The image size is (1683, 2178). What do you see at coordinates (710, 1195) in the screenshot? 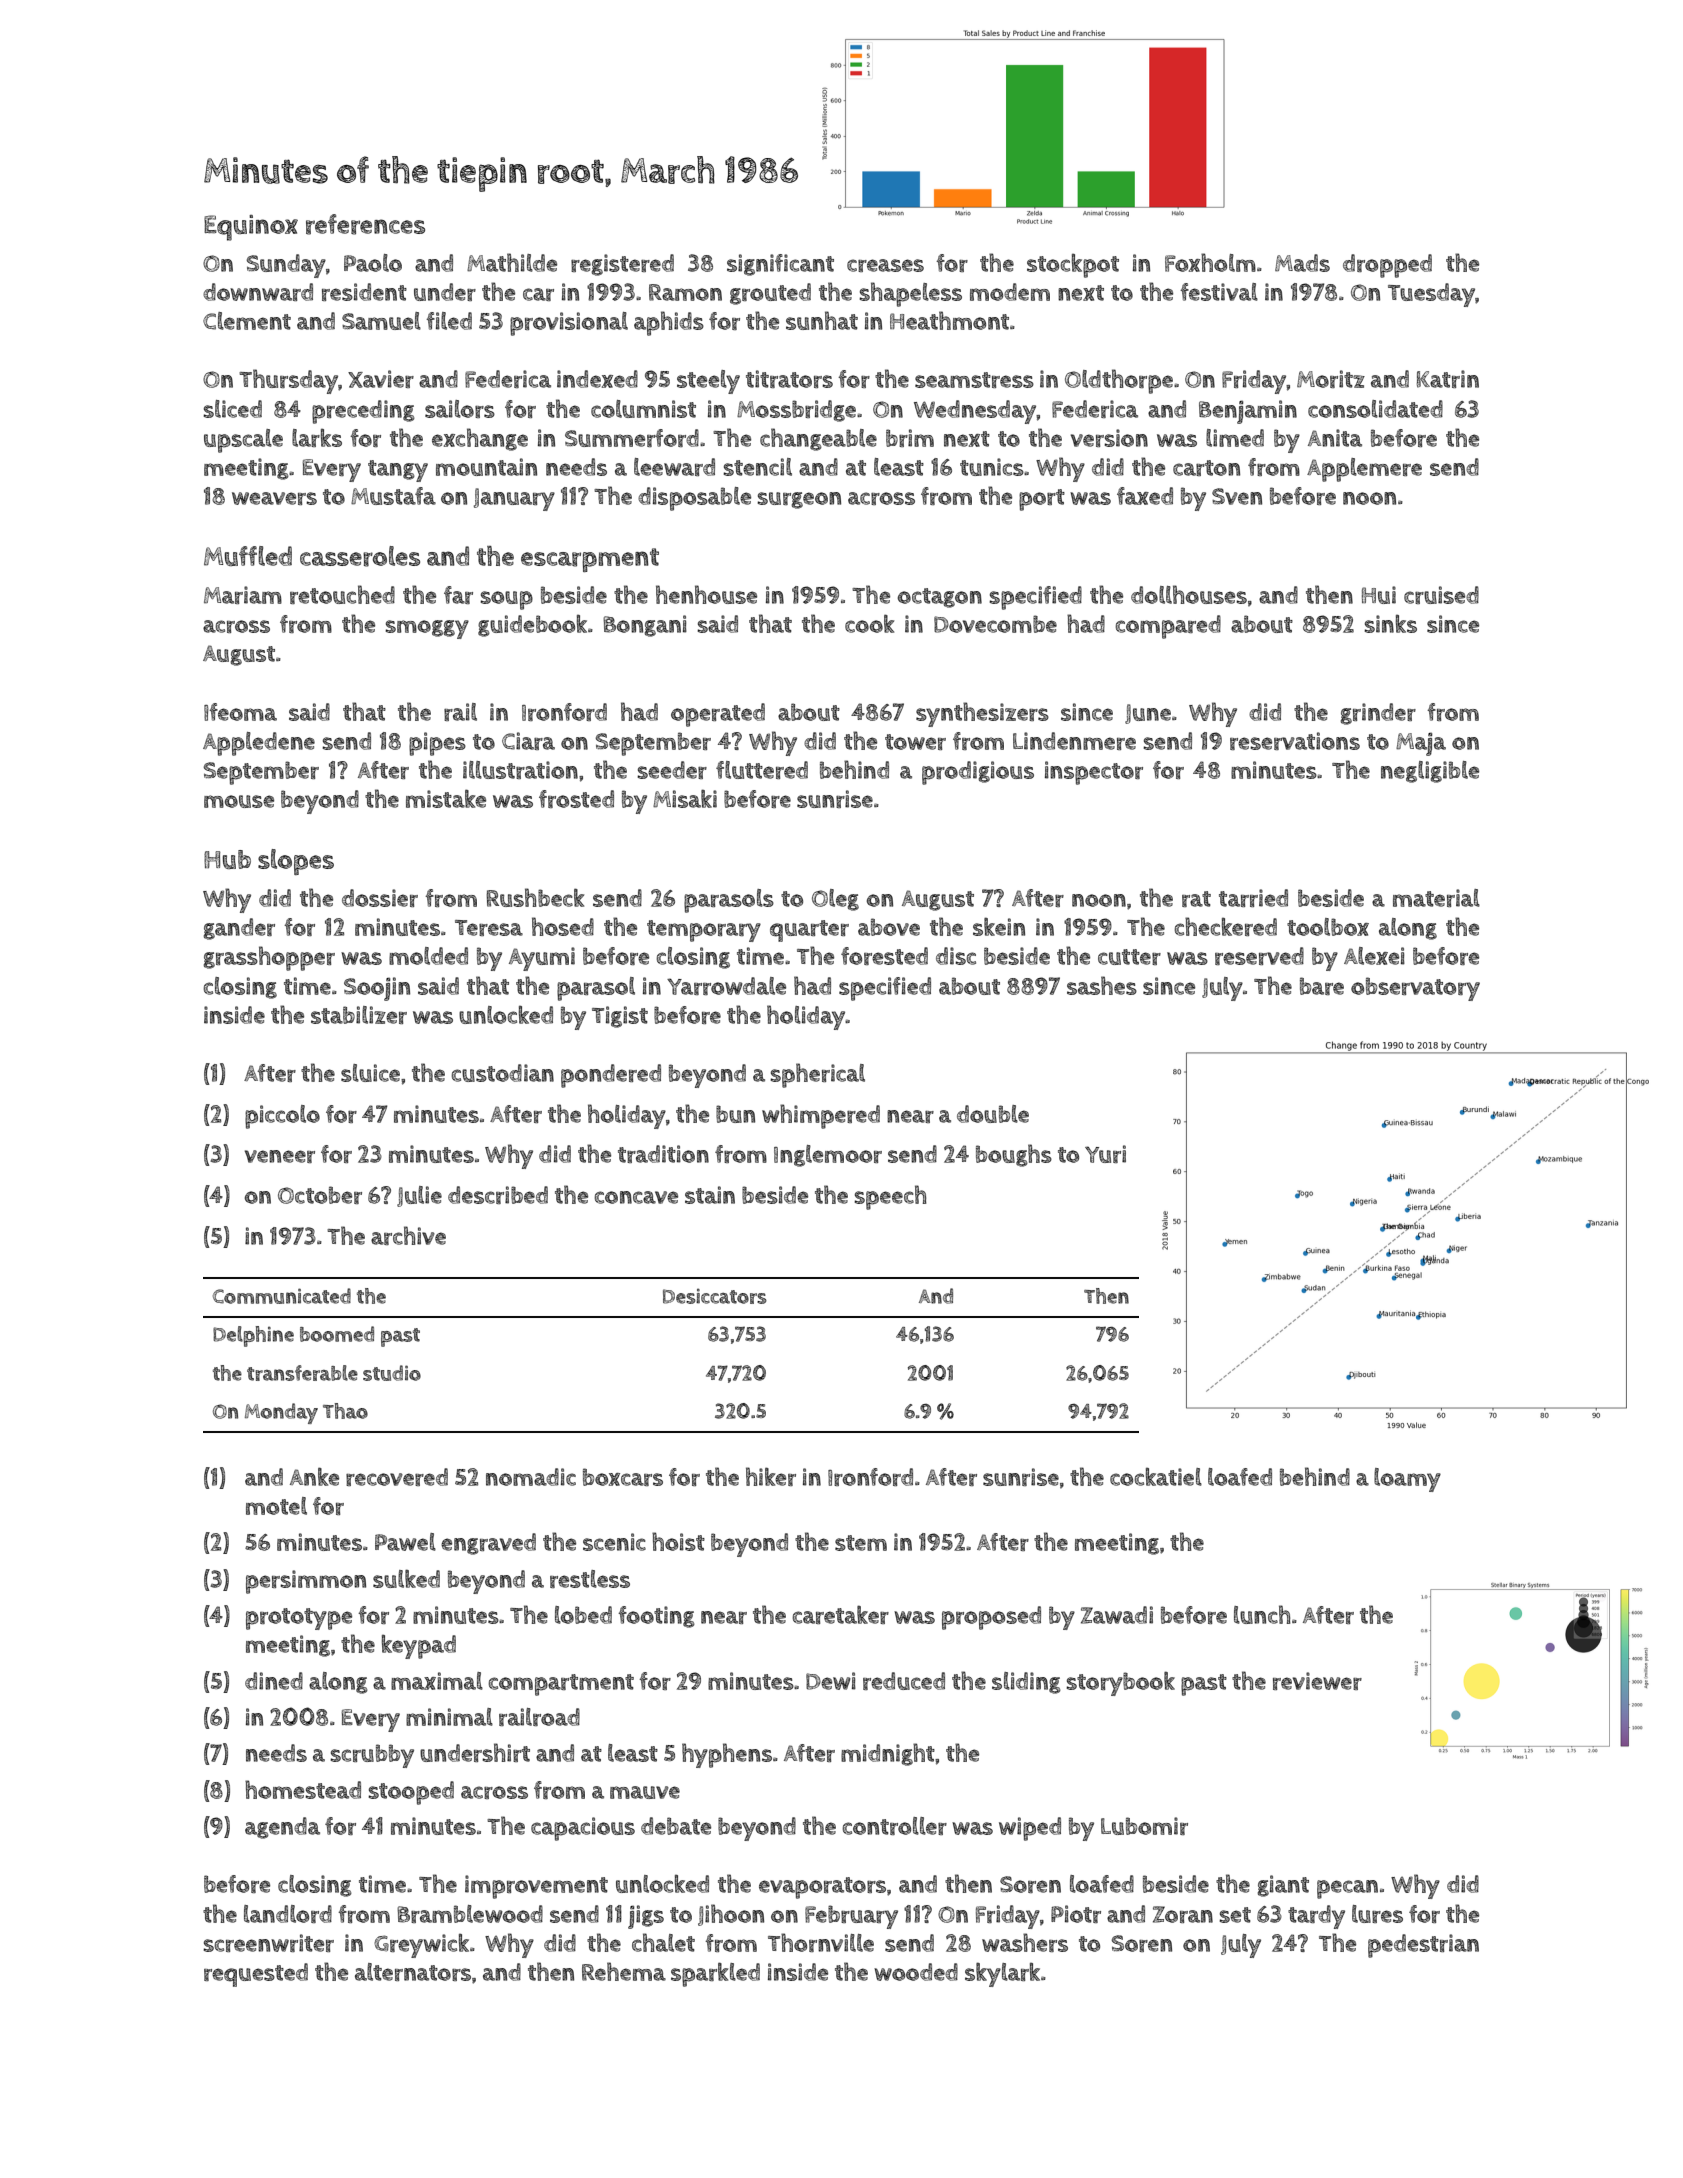
I see `stain` at bounding box center [710, 1195].
